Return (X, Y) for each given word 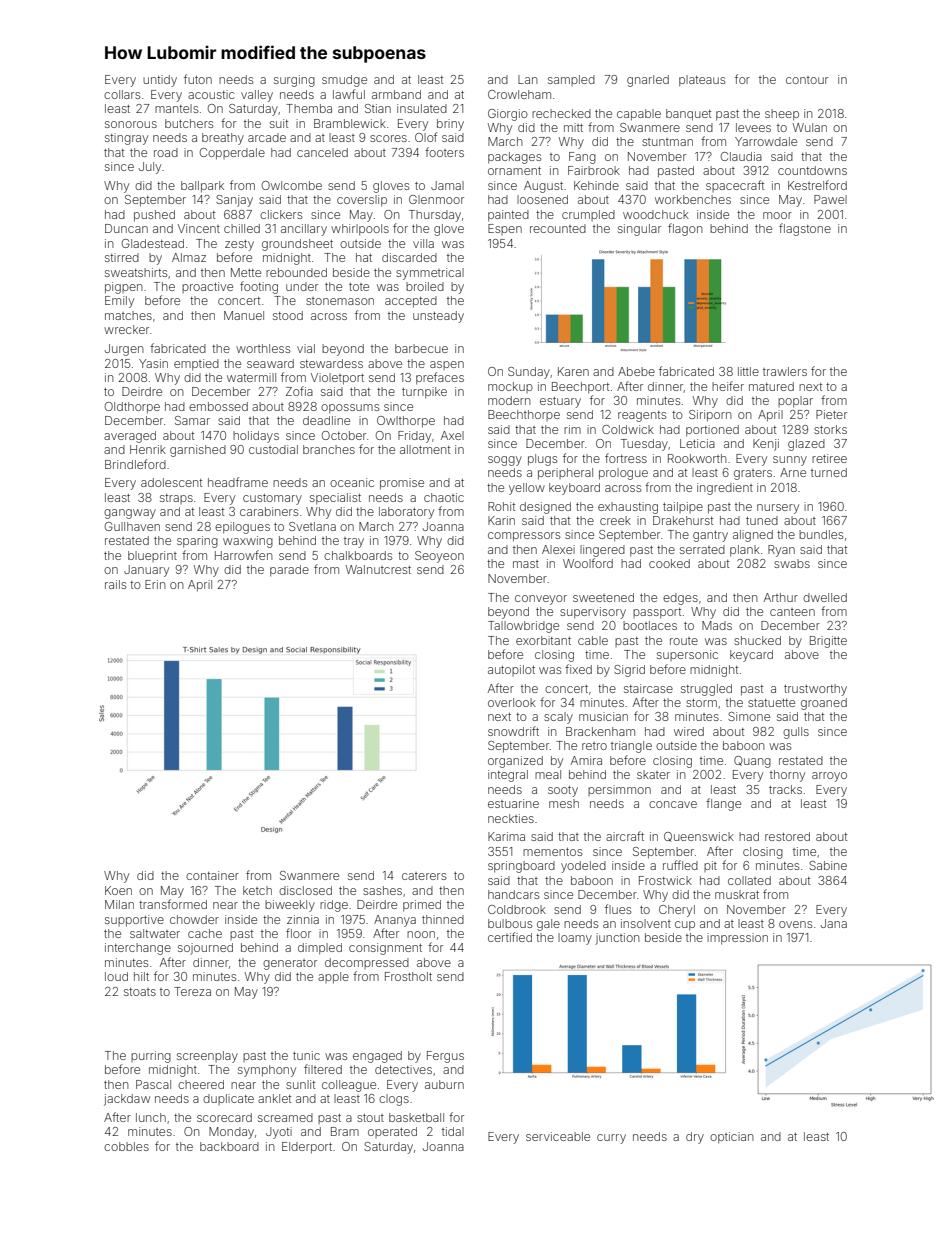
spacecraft (735, 186)
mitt (573, 127)
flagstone (805, 229)
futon (198, 79)
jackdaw (127, 1100)
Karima (506, 836)
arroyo (829, 777)
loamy (575, 939)
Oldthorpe (132, 408)
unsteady (438, 317)
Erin (155, 584)
